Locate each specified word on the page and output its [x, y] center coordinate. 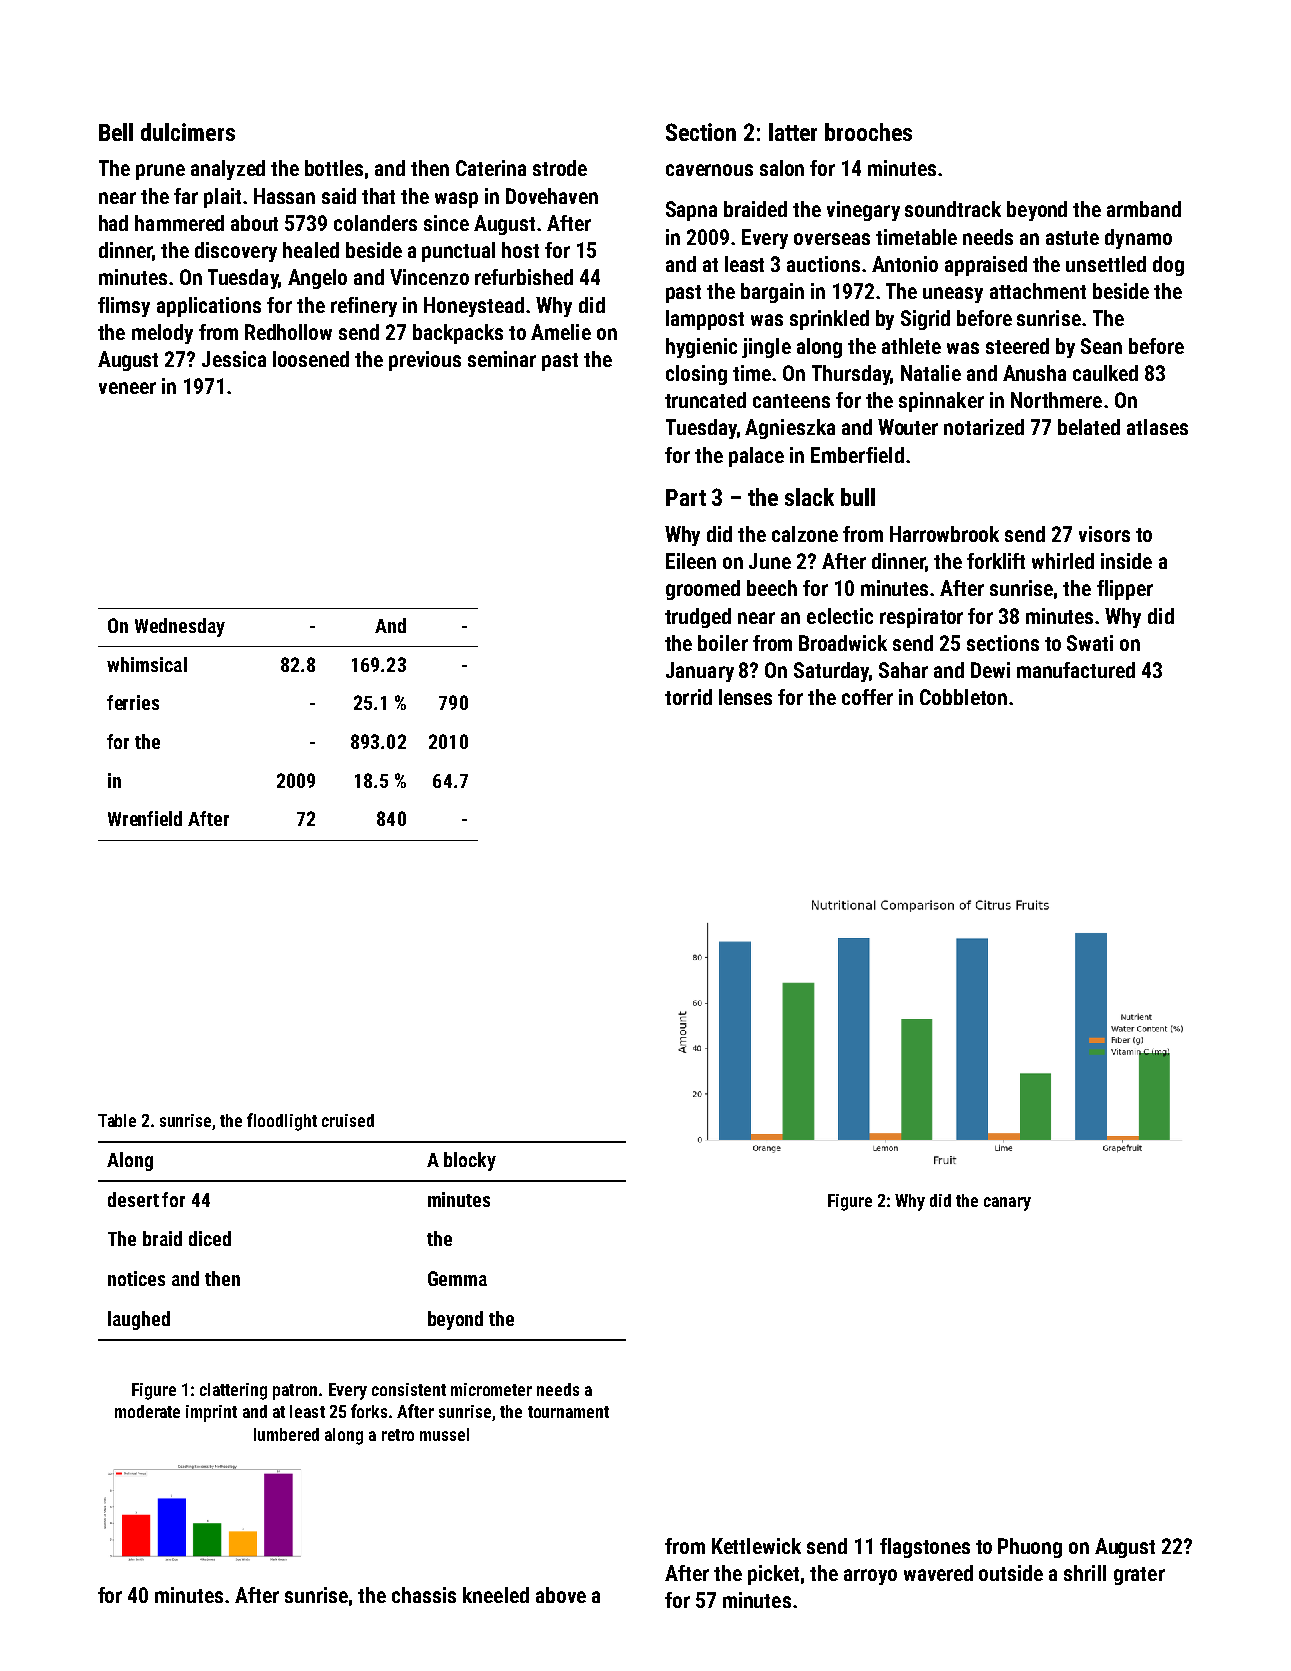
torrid [688, 697]
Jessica [234, 359]
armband [1144, 209]
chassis [424, 1595]
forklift [996, 561]
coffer [867, 697]
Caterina [491, 168]
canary [1007, 1204]
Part [686, 497]
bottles [334, 168]
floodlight [282, 1122]
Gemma [457, 1278]
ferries [133, 702]
